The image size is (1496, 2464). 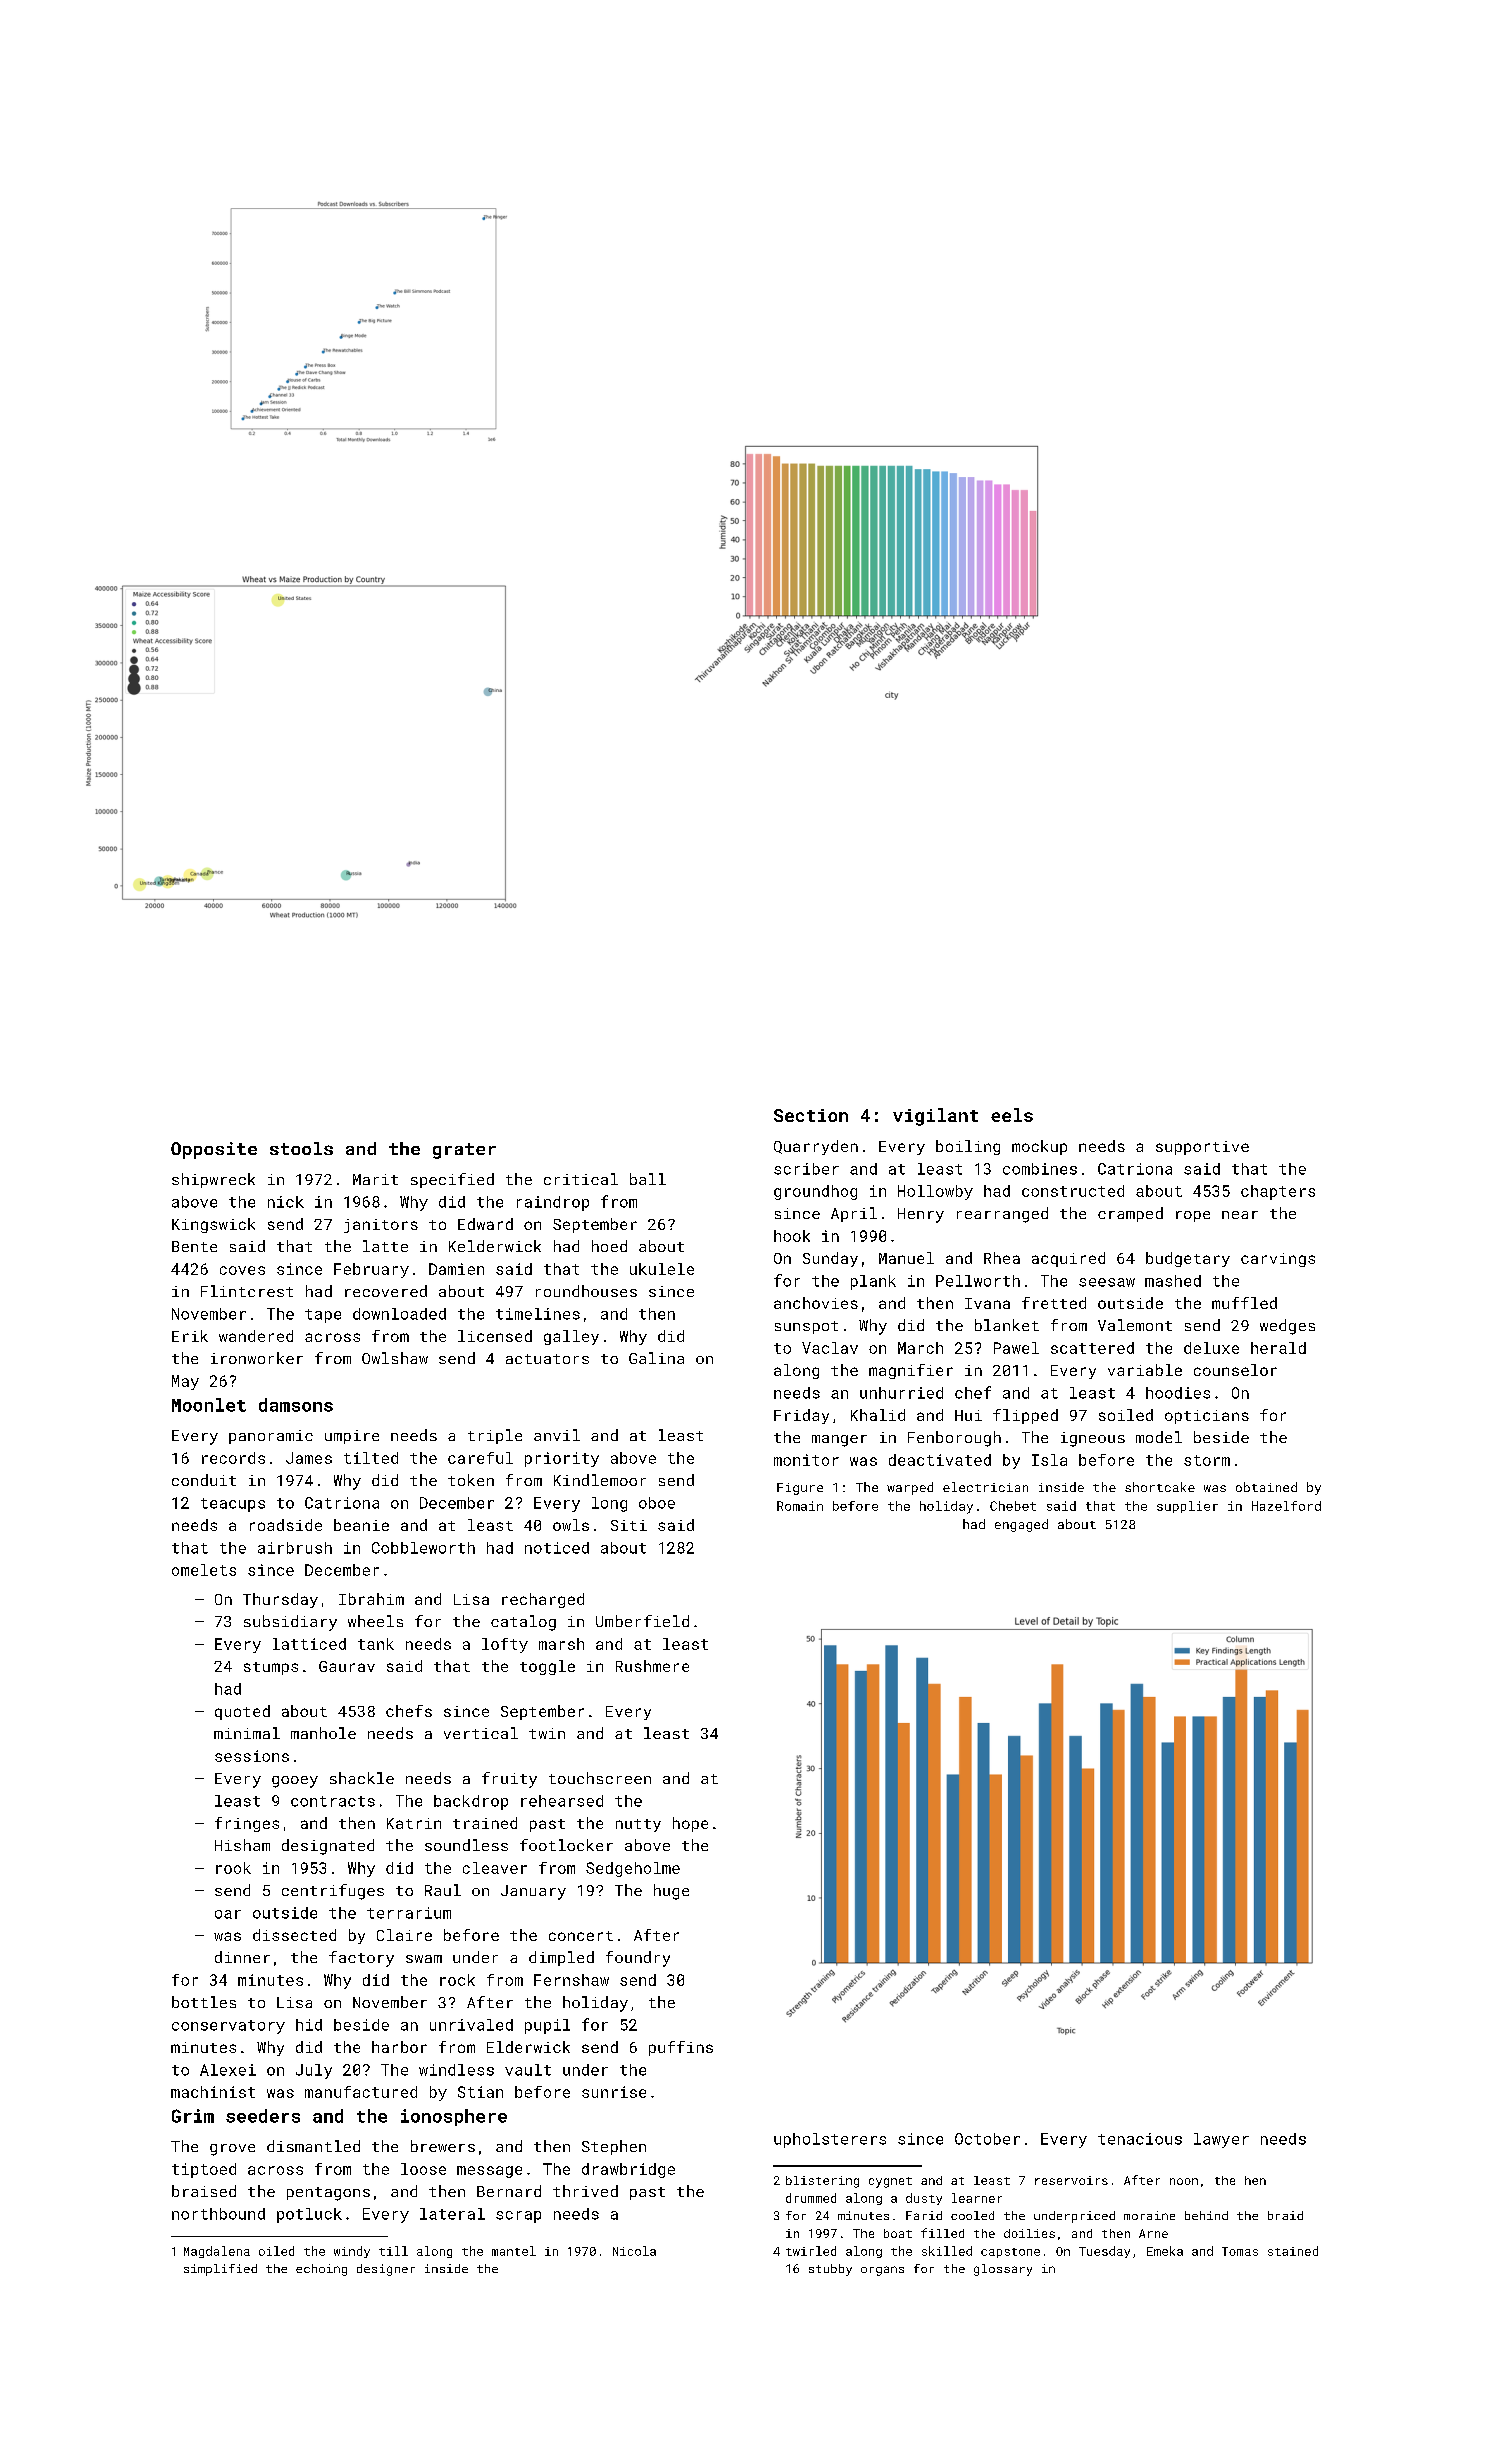 What do you see at coordinates (233, 1505) in the page?
I see `teacups` at bounding box center [233, 1505].
